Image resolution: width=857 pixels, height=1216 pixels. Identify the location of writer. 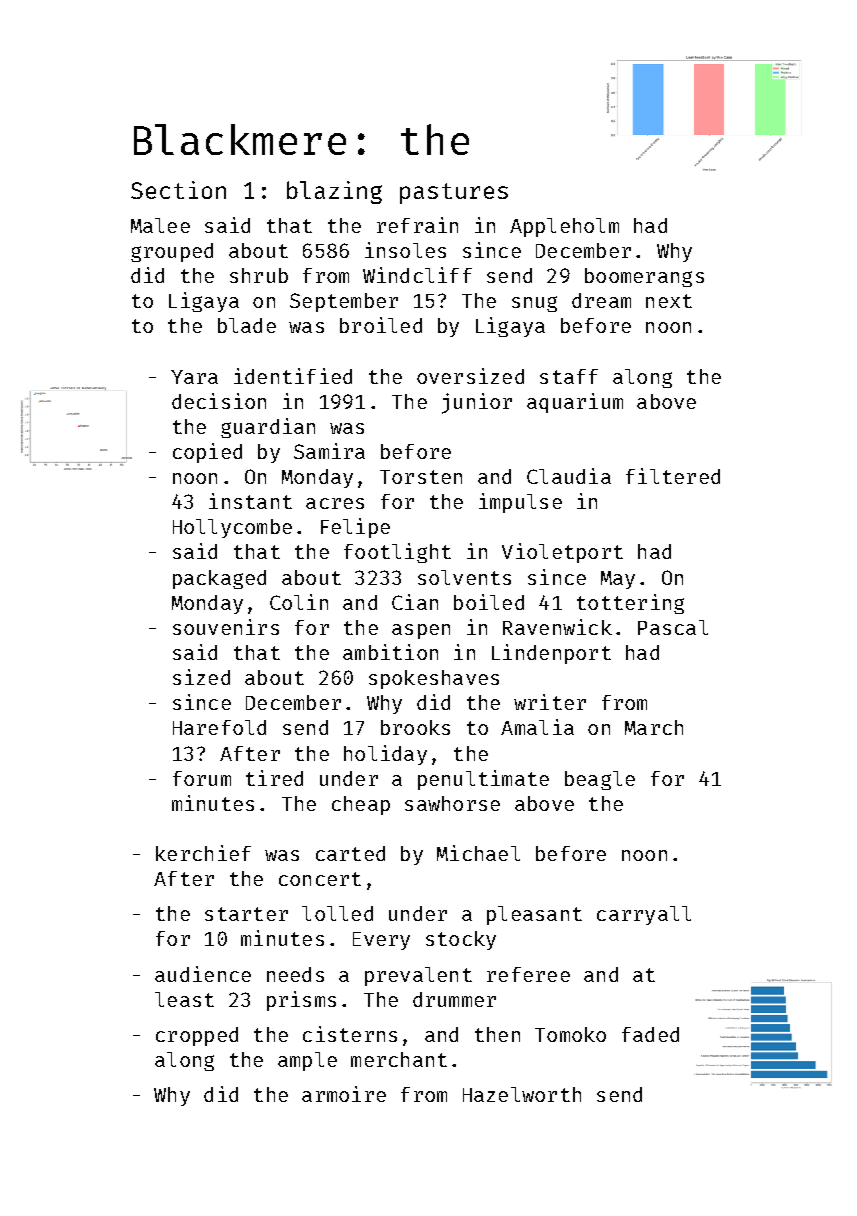
(550, 702).
